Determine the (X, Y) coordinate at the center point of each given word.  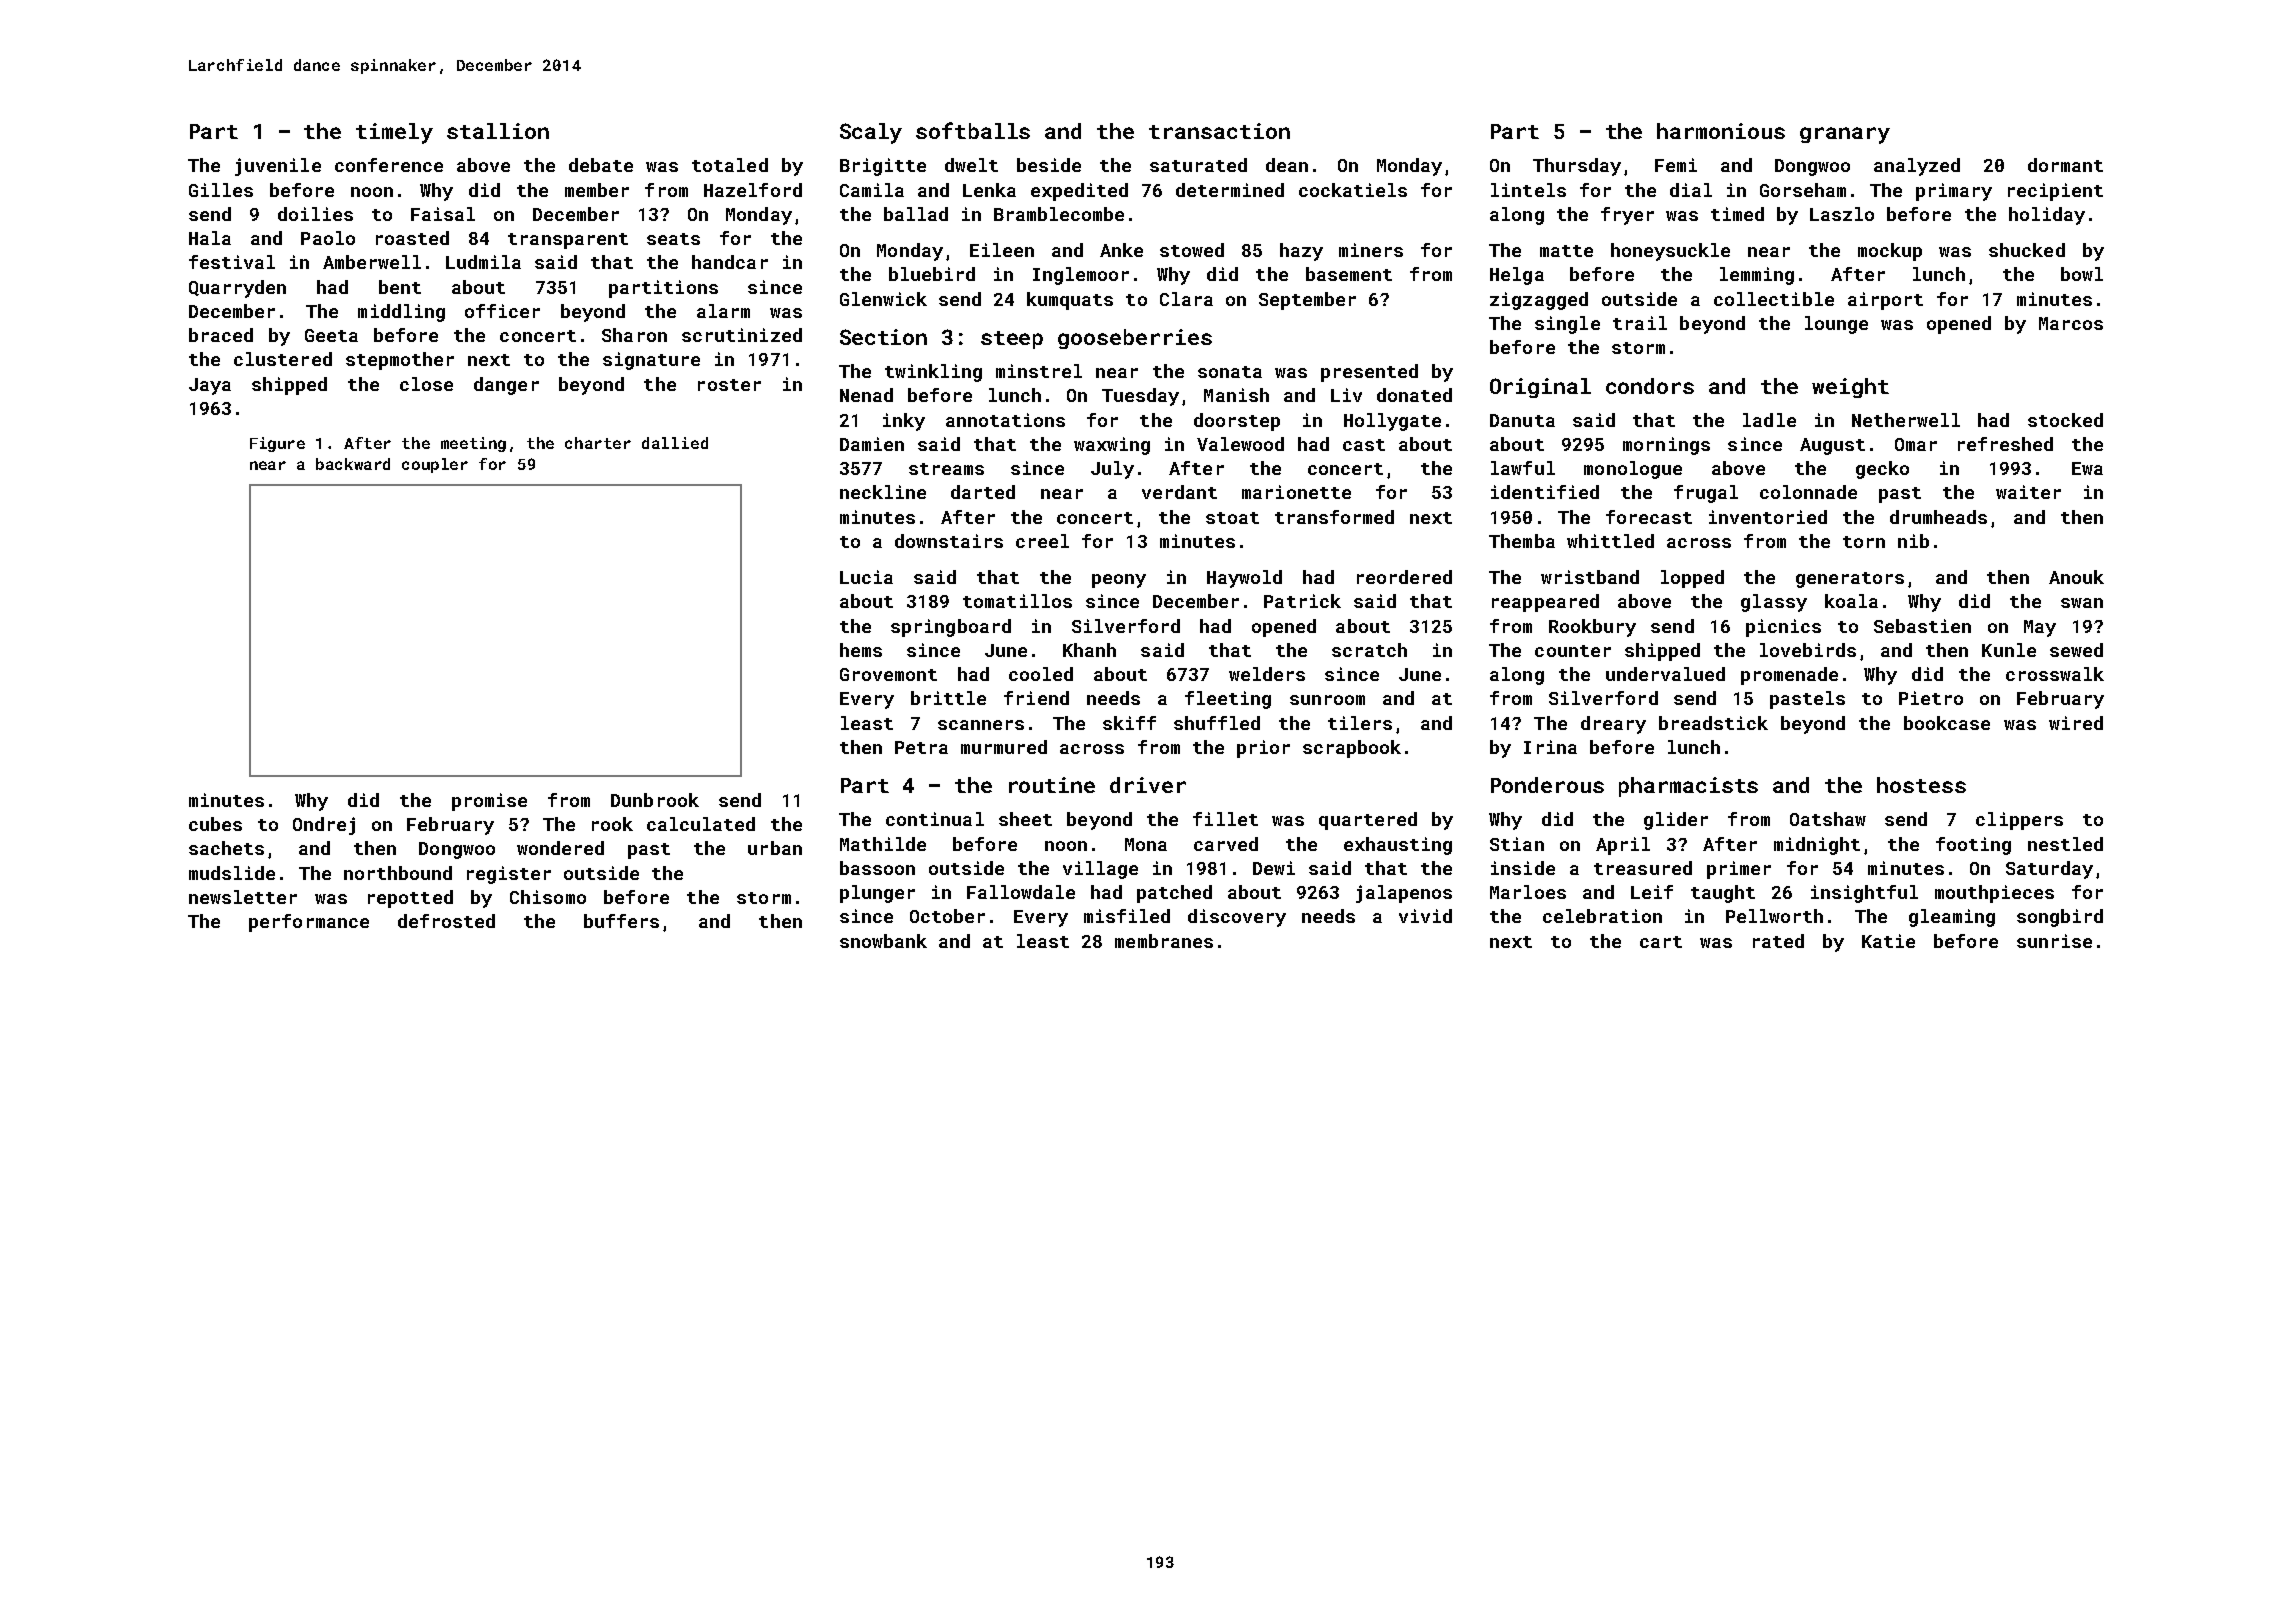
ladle (1769, 420)
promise (489, 802)
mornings (1666, 446)
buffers (621, 921)
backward (353, 464)
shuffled (1217, 723)
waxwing (1112, 446)
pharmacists (1688, 787)
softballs (973, 130)
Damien (872, 444)
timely (394, 133)
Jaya (210, 386)
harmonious (1721, 131)
